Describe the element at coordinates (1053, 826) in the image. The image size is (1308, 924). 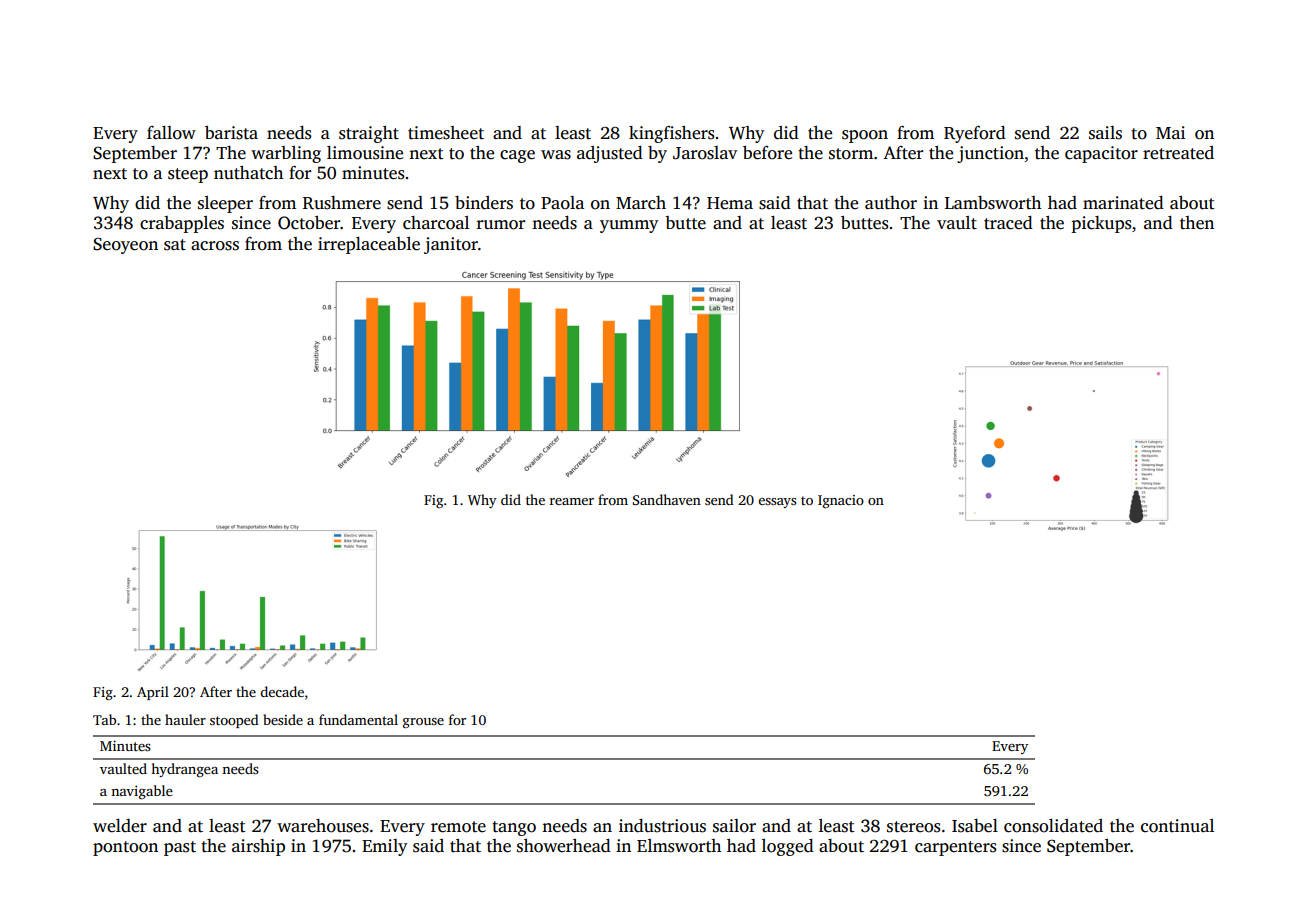
I see `consolidated` at that location.
